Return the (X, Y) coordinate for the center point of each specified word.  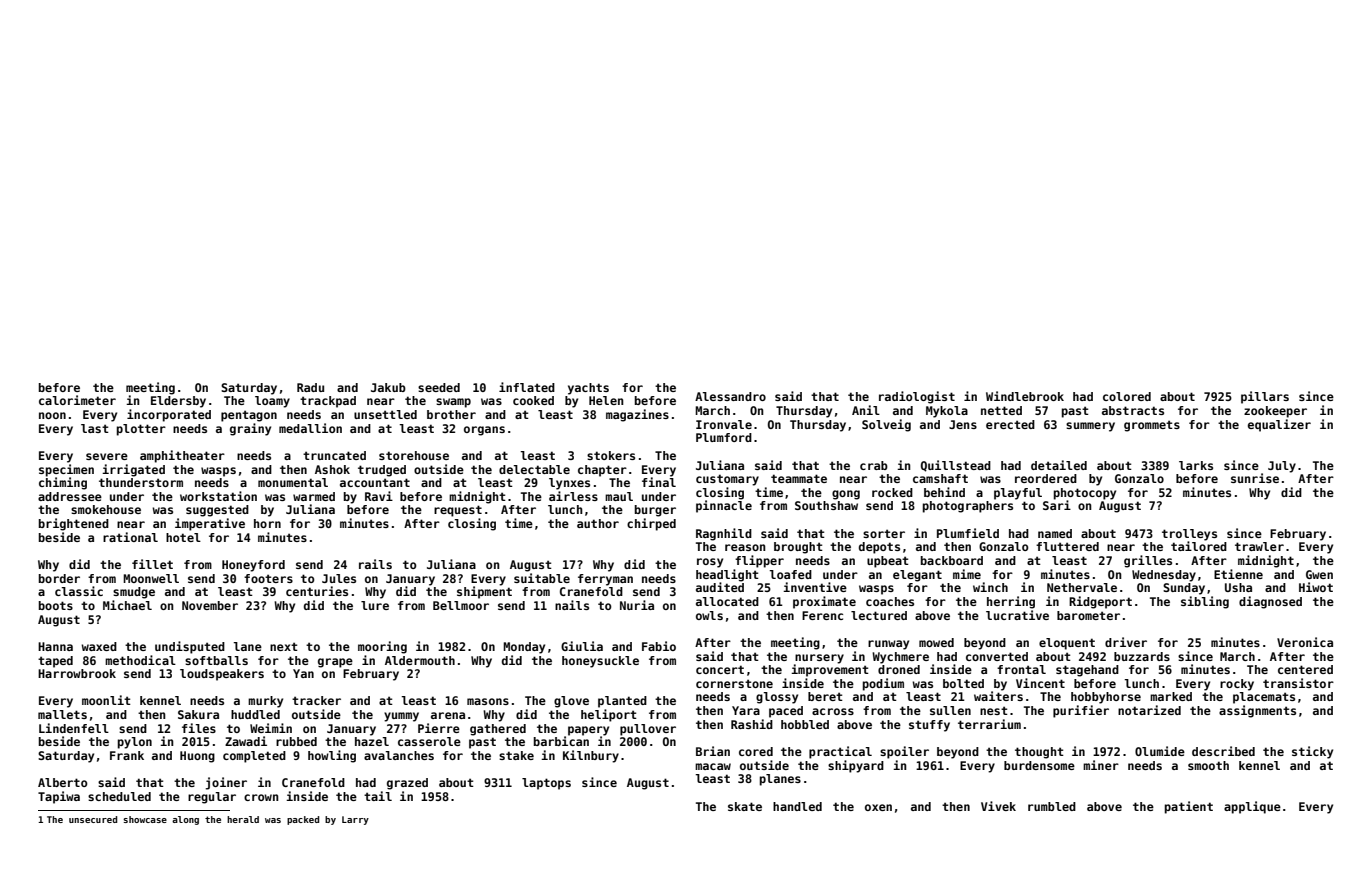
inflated (527, 387)
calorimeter (77, 400)
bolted (963, 683)
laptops (546, 784)
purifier (1081, 711)
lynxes (569, 484)
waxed (99, 646)
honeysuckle (600, 662)
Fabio (659, 646)
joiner (226, 783)
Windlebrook (1025, 396)
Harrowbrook (77, 673)
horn (267, 523)
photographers (968, 507)
